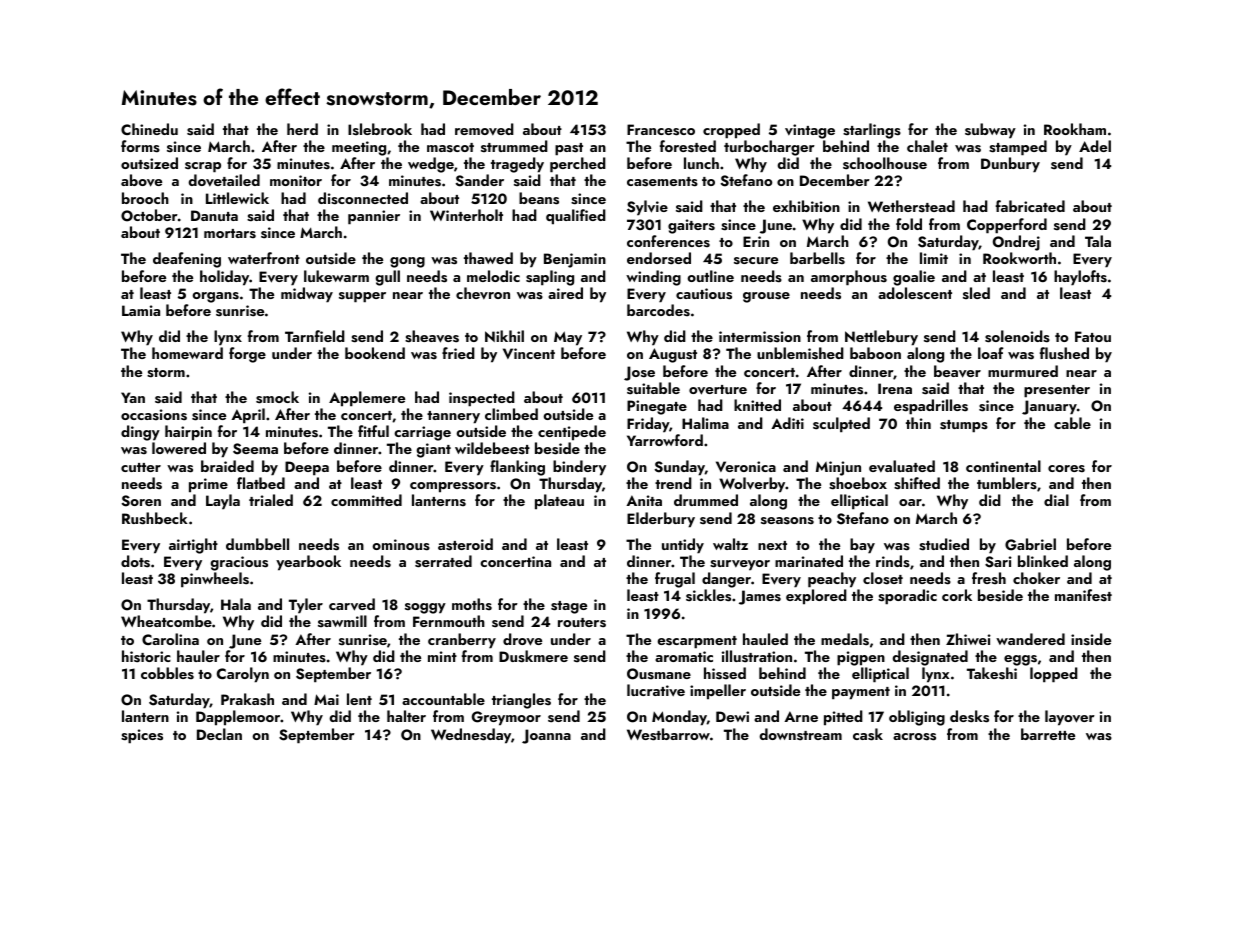 Image resolution: width=1233 pixels, height=952 pixels. What do you see at coordinates (142, 736) in the screenshot?
I see `spices` at bounding box center [142, 736].
